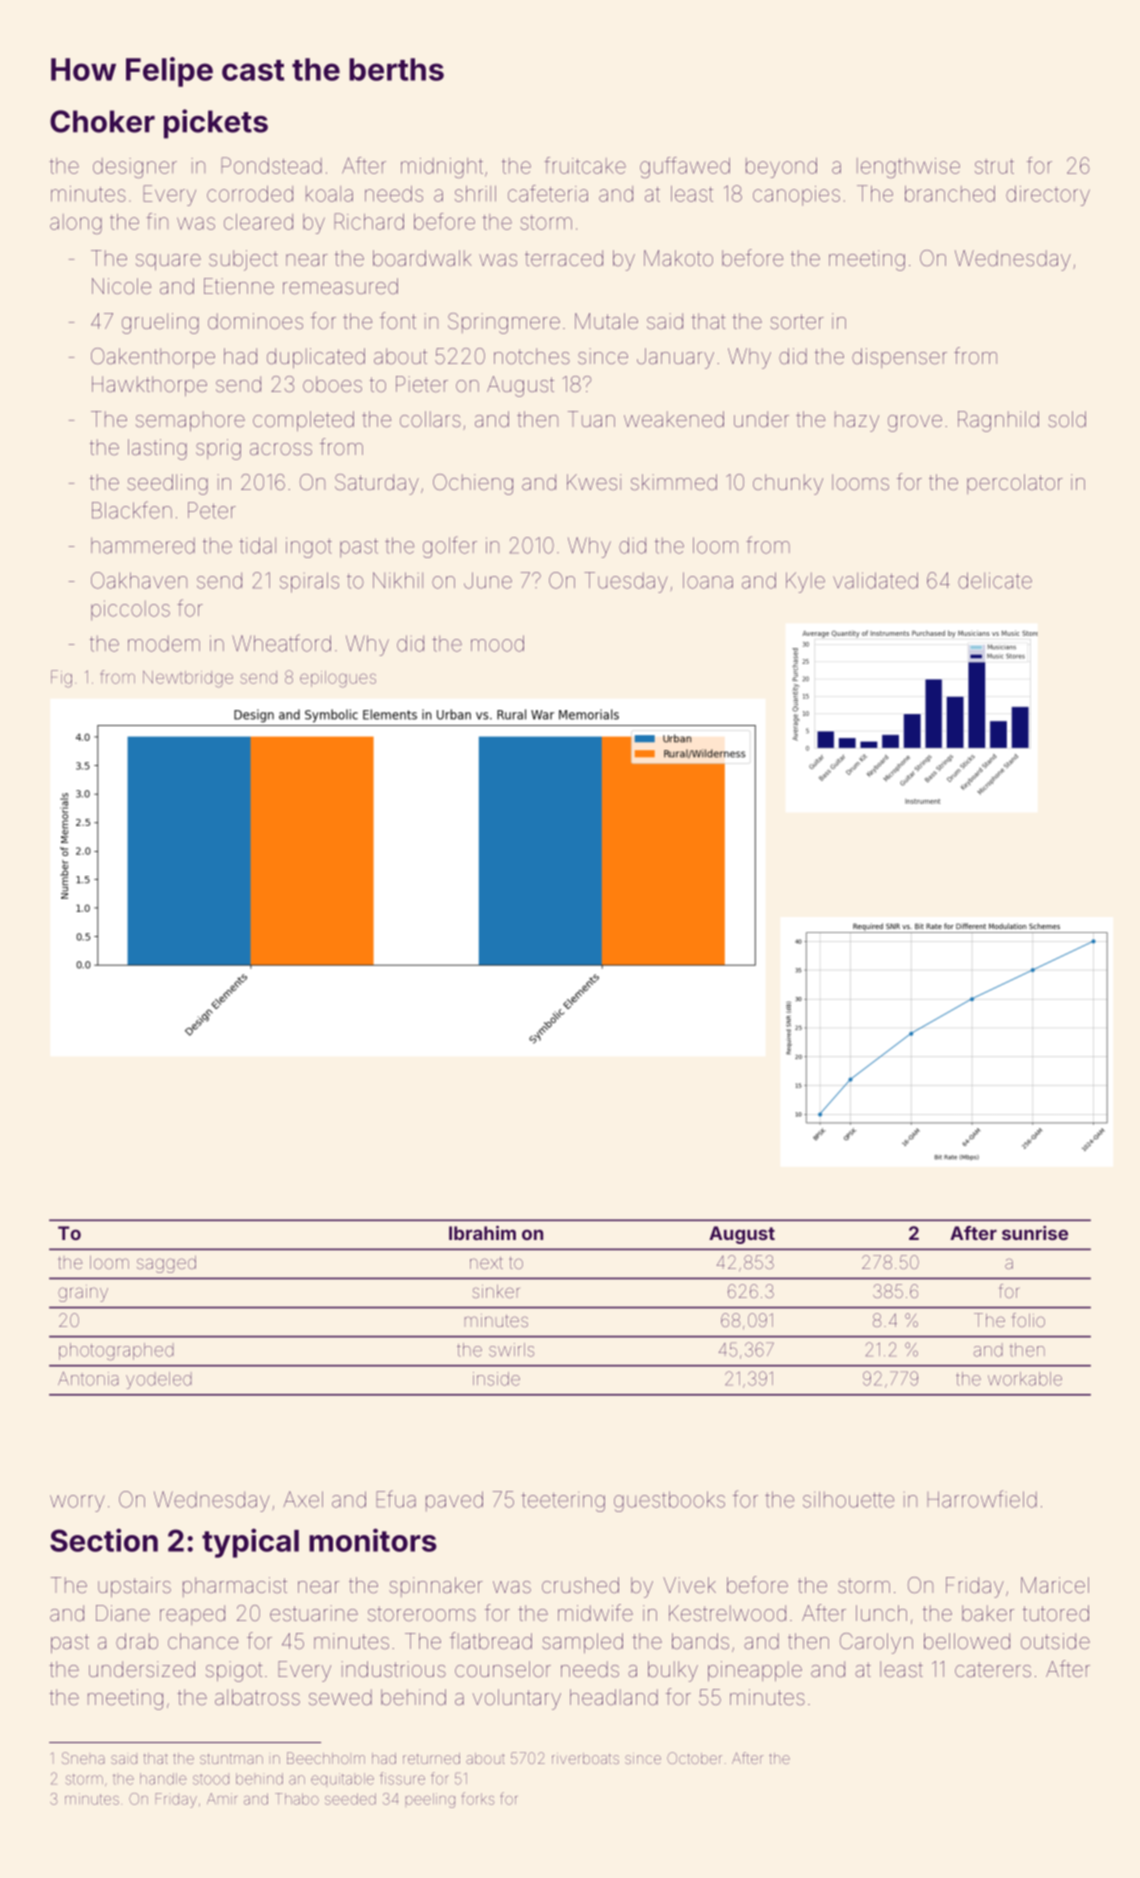 This screenshot has width=1140, height=1878. What do you see at coordinates (496, 1291) in the screenshot?
I see `sinker` at bounding box center [496, 1291].
